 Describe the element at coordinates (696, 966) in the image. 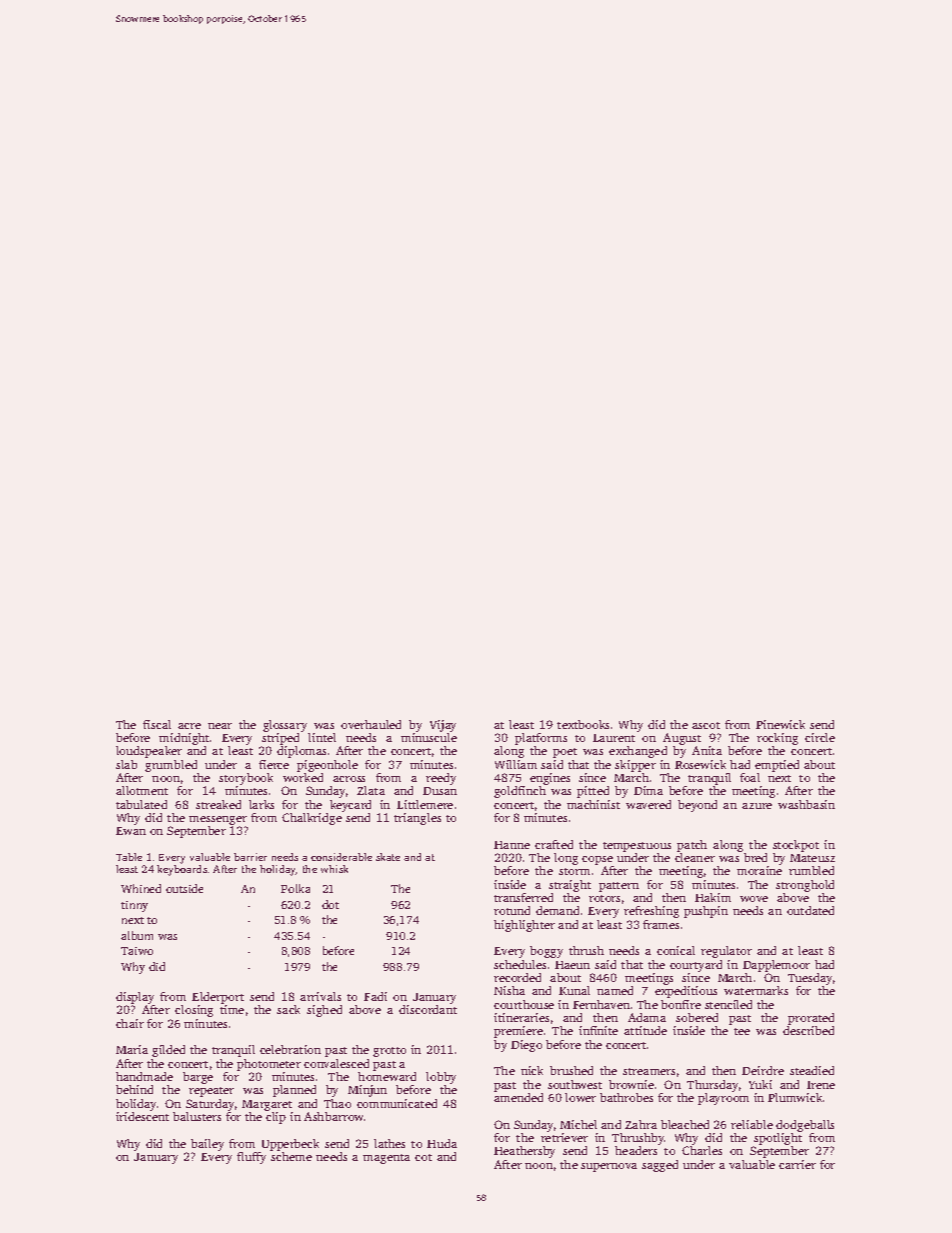

I see `courtyard` at that location.
